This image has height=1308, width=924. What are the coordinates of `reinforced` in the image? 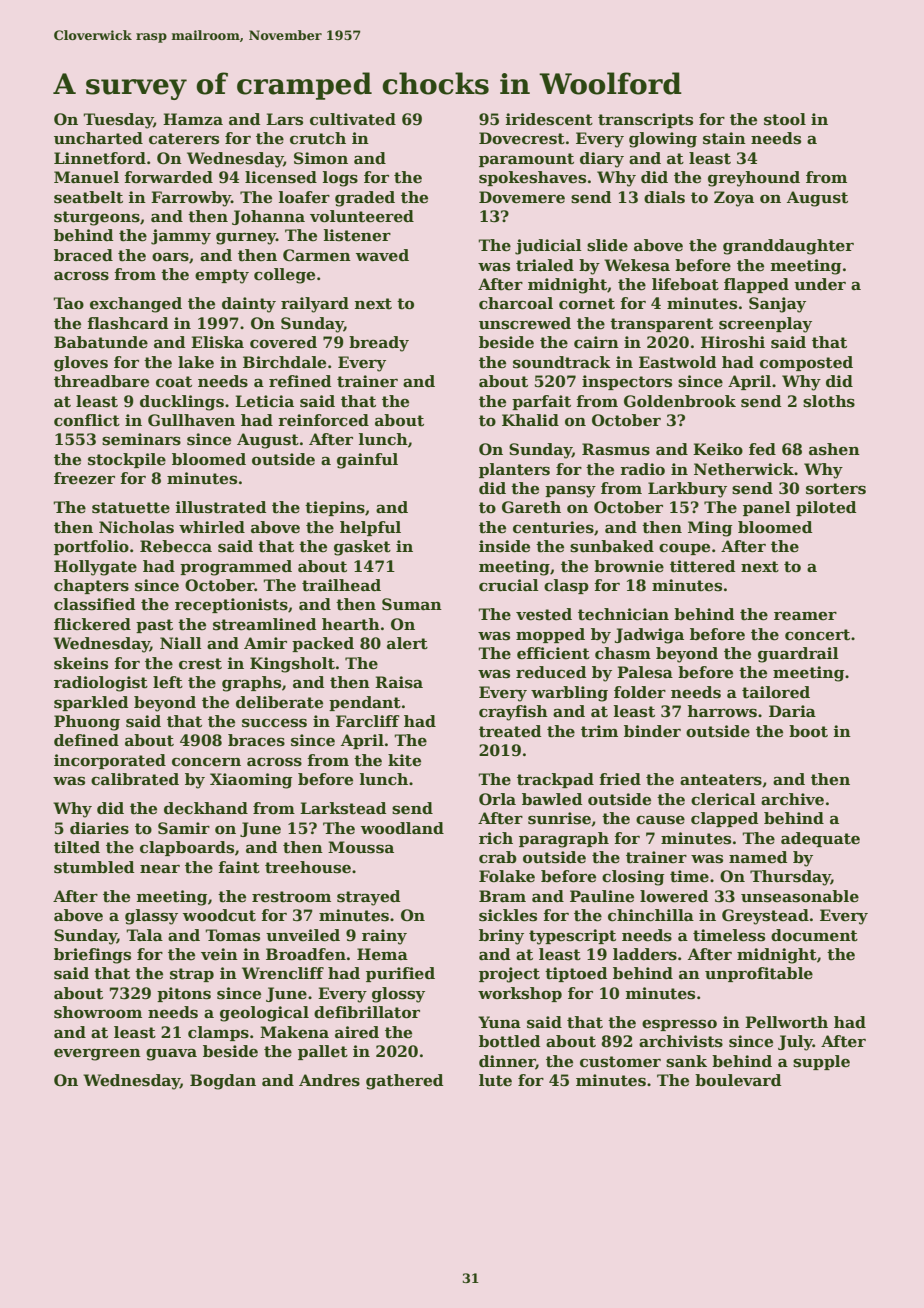 It's located at (323, 420).
